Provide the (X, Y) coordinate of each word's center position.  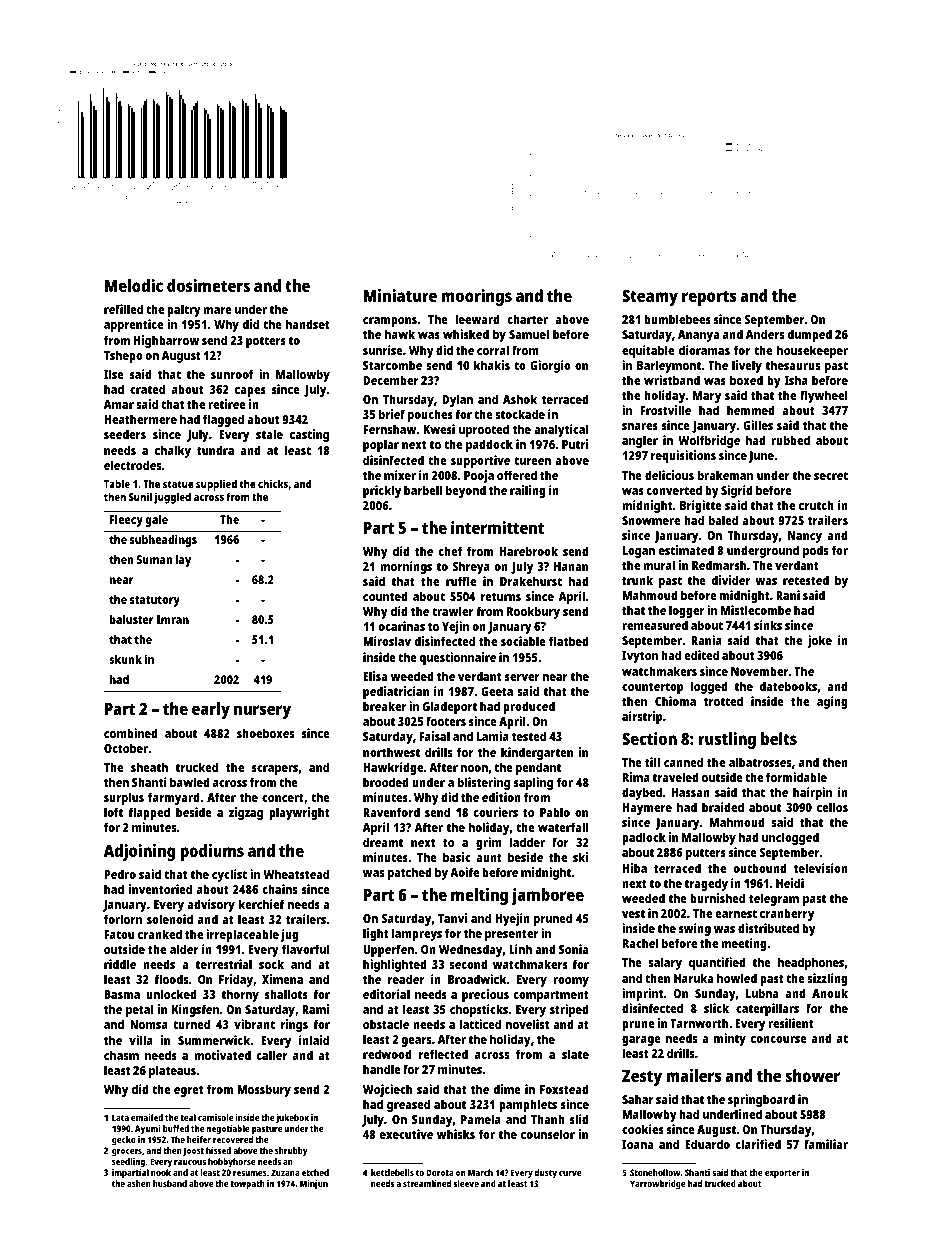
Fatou (119, 934)
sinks (768, 625)
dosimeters (208, 285)
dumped (809, 335)
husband (170, 1183)
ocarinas (401, 626)
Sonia (573, 949)
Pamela (481, 1119)
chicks (273, 483)
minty (730, 1039)
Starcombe (392, 365)
